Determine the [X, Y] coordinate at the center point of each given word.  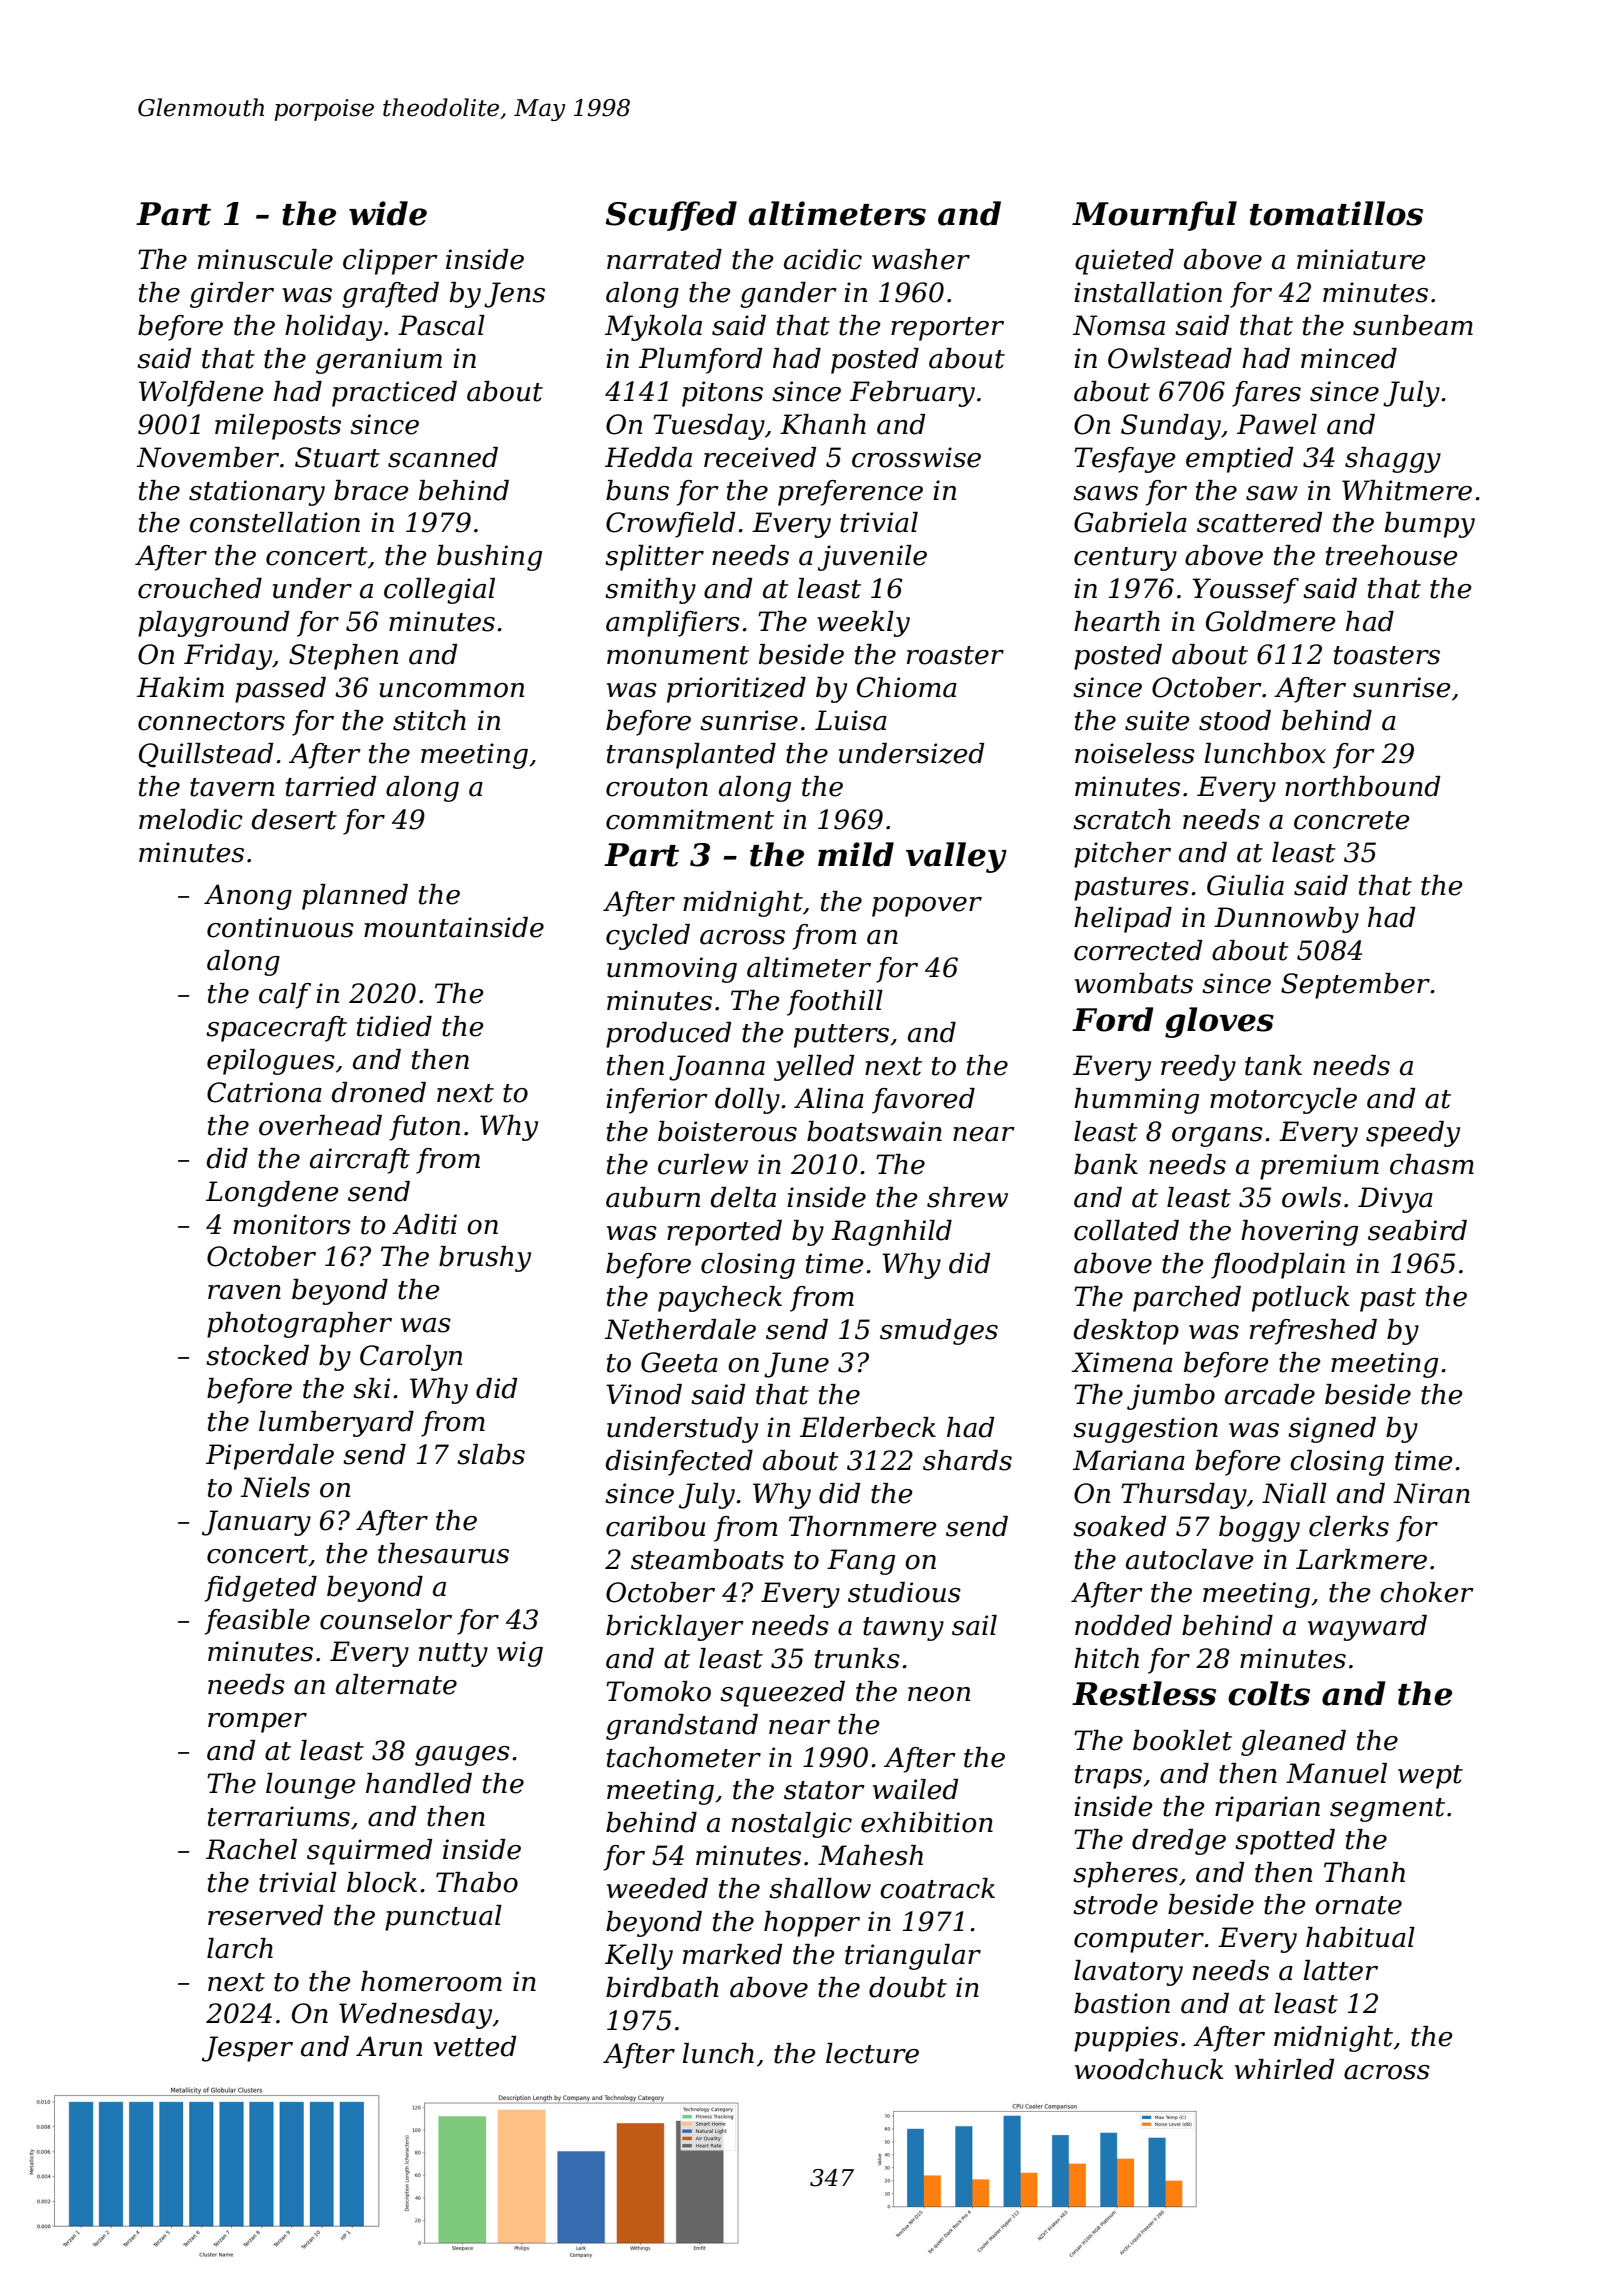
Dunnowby [1286, 920]
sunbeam [1413, 325]
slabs [491, 1454]
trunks [857, 1658]
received [760, 457]
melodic [191, 819]
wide [388, 213]
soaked [1119, 1526]
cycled [648, 937]
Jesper [247, 2049]
